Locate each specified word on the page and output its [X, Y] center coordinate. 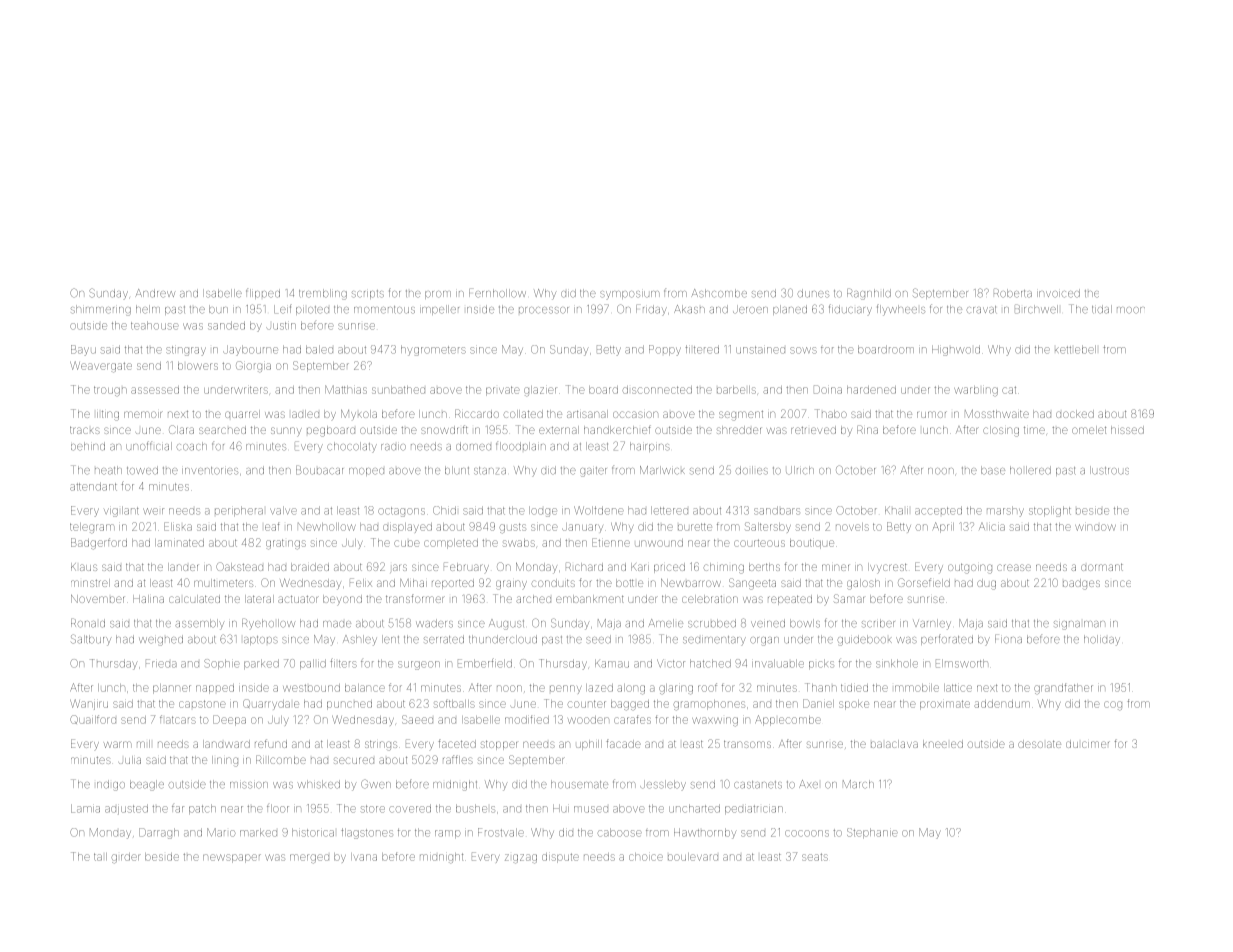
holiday [1102, 640]
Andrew [155, 293]
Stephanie [872, 833]
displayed [407, 528]
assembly [199, 624]
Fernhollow [497, 293]
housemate [579, 784]
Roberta [1013, 293]
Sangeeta [752, 584]
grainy [511, 585]
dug [986, 584]
